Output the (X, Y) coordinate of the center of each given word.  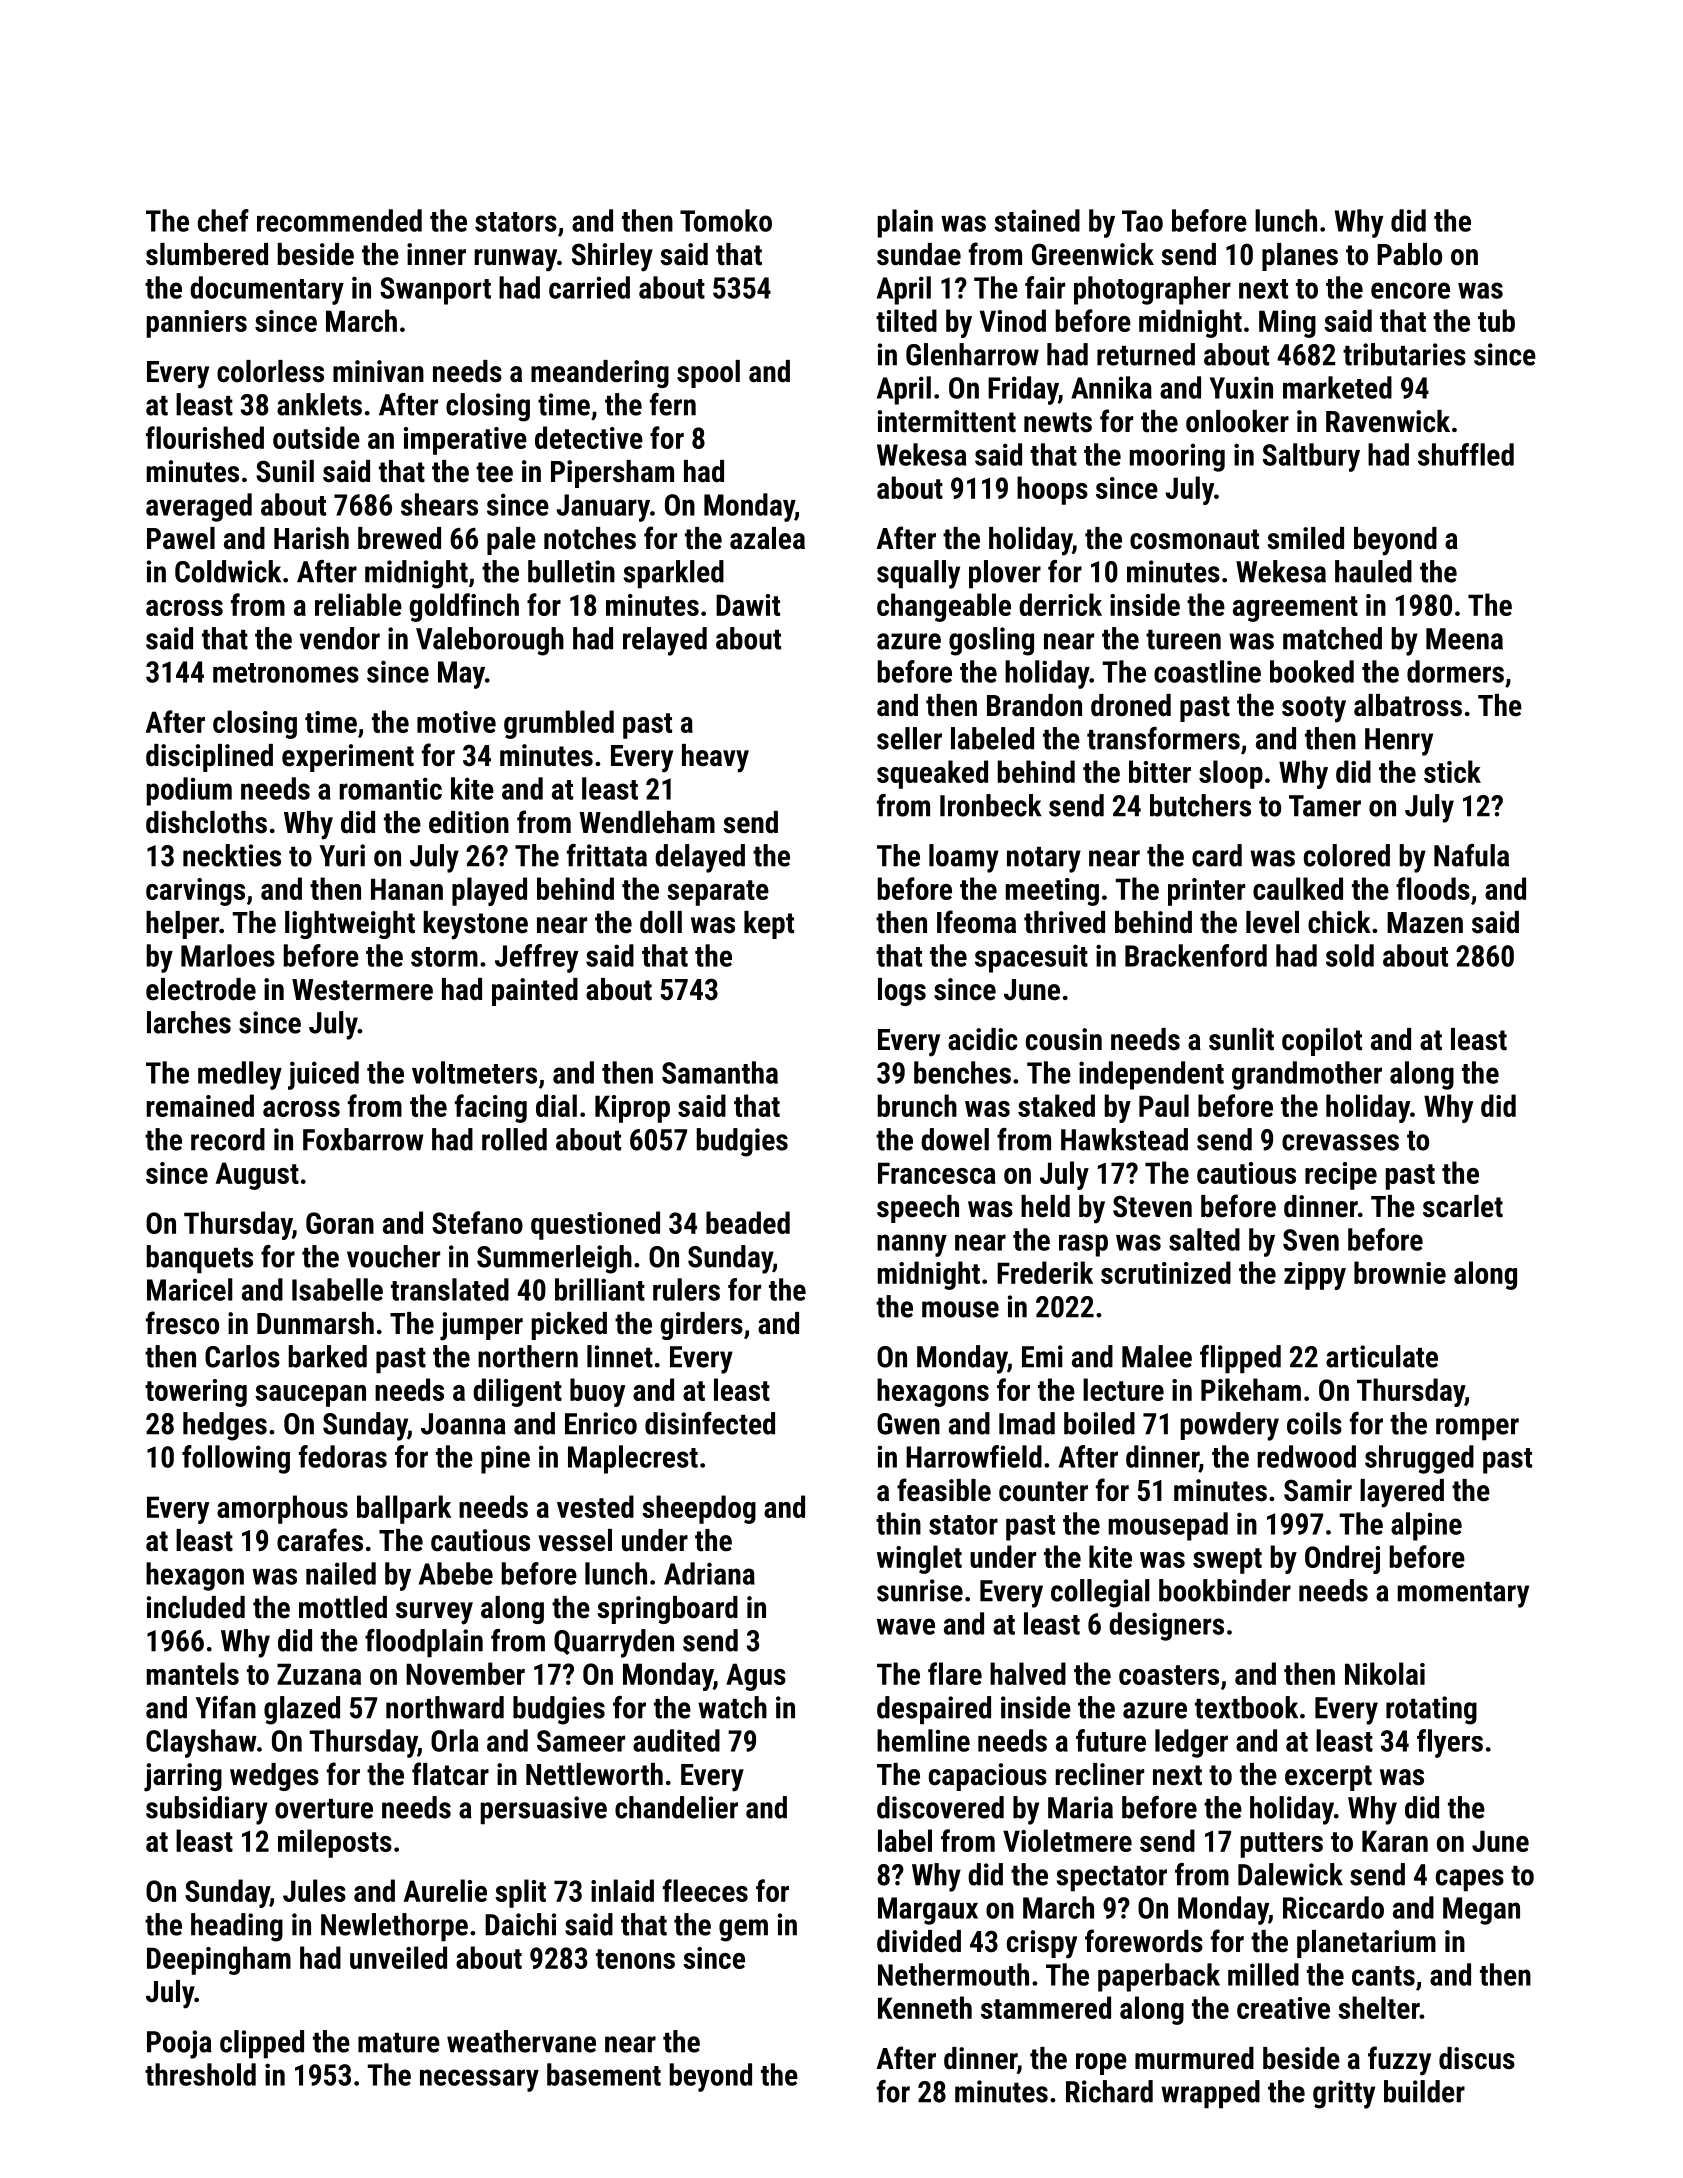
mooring (1177, 457)
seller (909, 738)
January (603, 508)
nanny (912, 1245)
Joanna (463, 1424)
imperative (465, 441)
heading (237, 1927)
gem (743, 1930)
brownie (1400, 1272)
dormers (1455, 671)
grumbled (559, 724)
